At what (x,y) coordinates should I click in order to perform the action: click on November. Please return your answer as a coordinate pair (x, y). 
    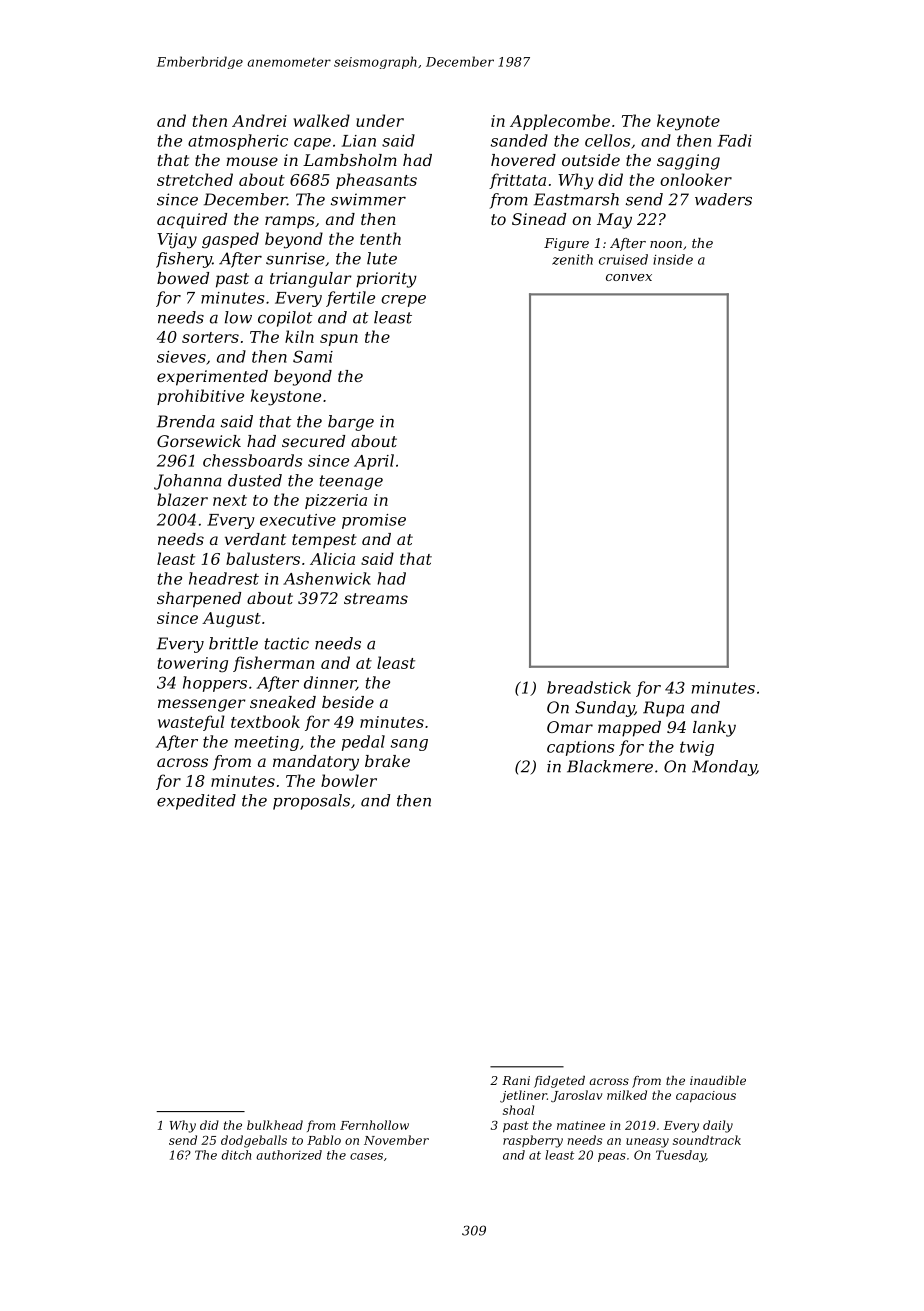
    Looking at the image, I should click on (396, 1140).
